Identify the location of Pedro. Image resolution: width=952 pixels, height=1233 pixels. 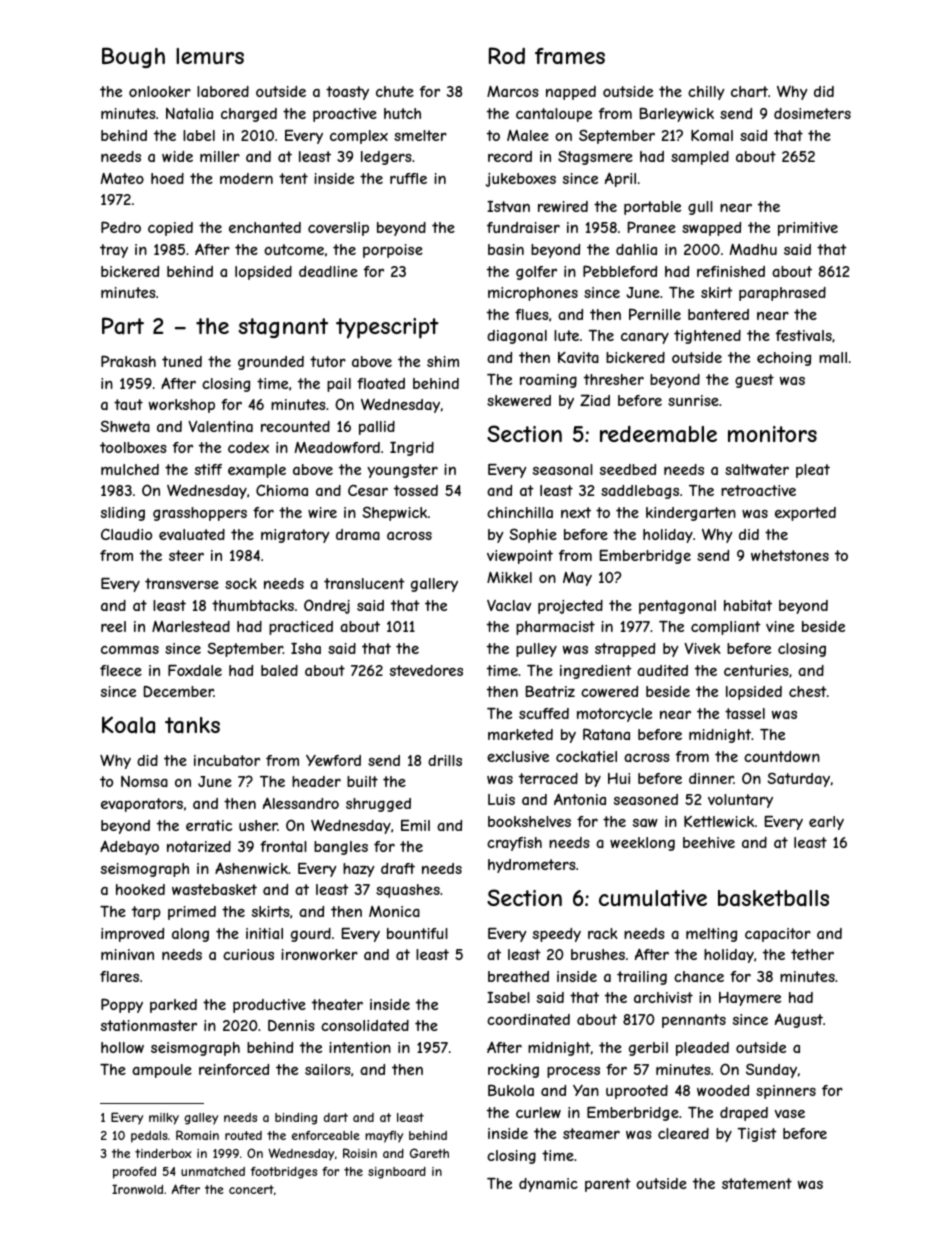
(121, 227).
